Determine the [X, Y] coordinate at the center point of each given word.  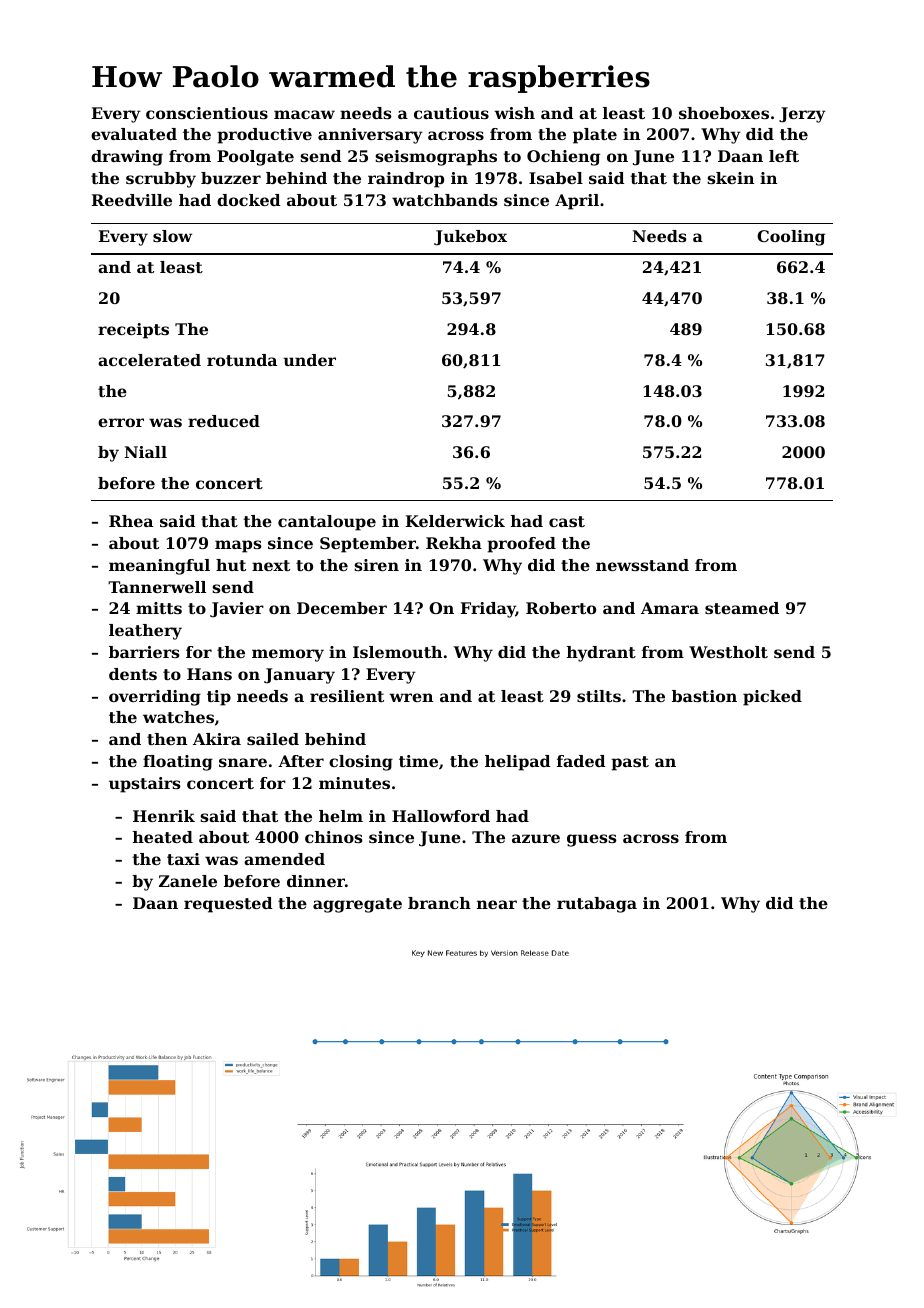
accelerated [149, 360]
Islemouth [397, 652]
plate [595, 136]
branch [439, 903]
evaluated [134, 134]
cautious [451, 113]
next [271, 565]
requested [228, 905]
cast [567, 521]
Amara [670, 608]
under [309, 360]
